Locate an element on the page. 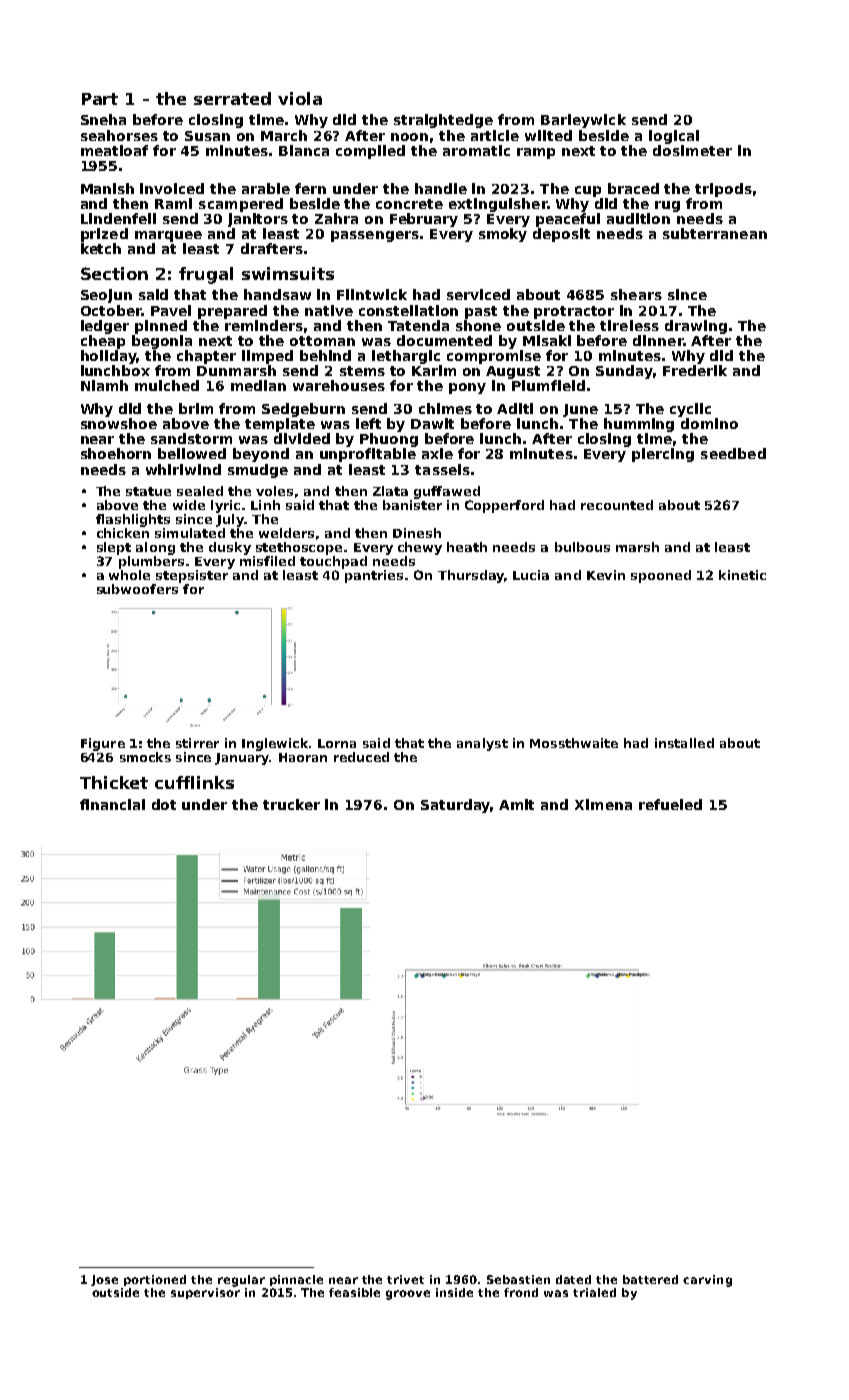  cyclic is located at coordinates (690, 410).
